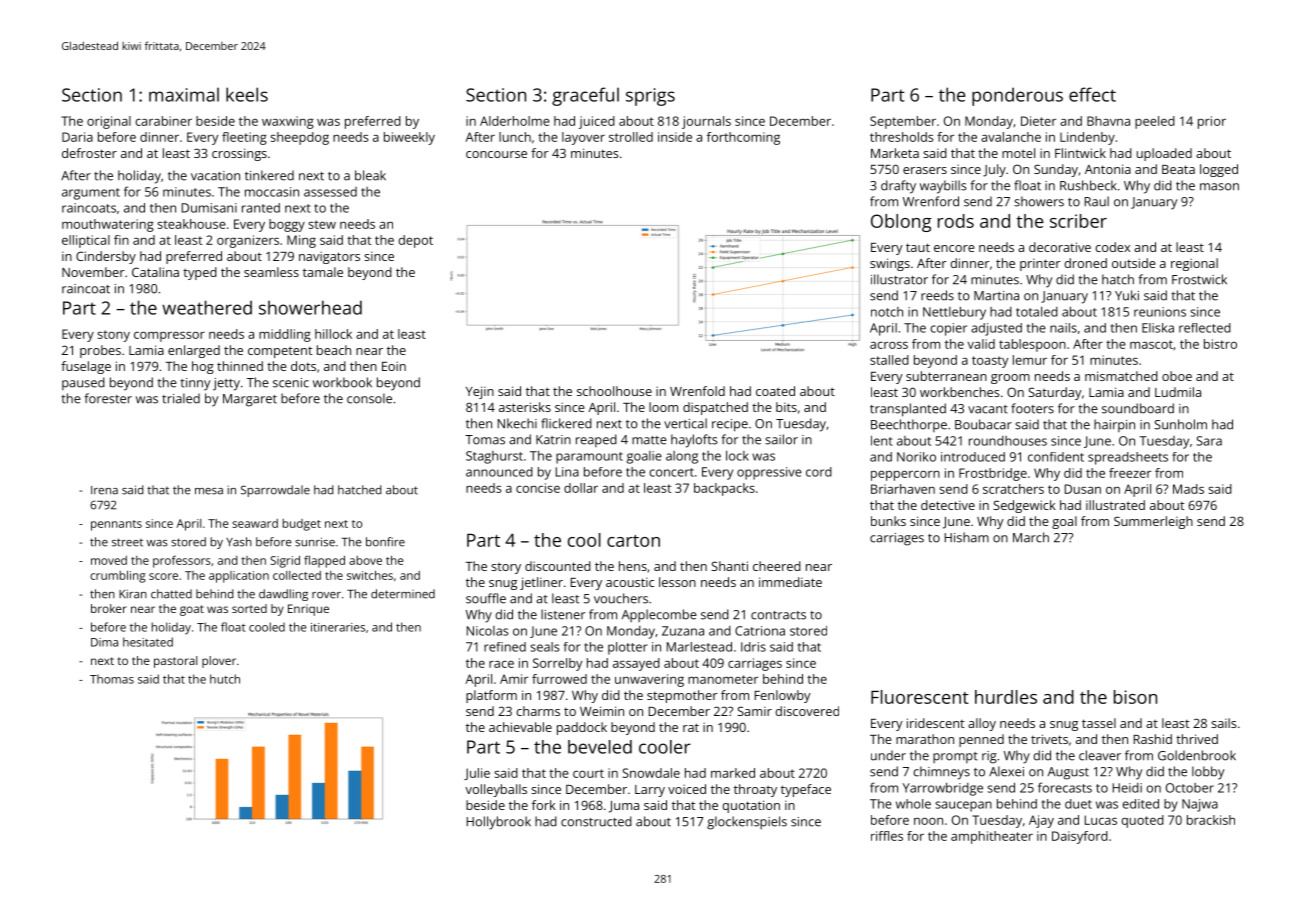  What do you see at coordinates (499, 823) in the page?
I see `Hollybrook` at bounding box center [499, 823].
